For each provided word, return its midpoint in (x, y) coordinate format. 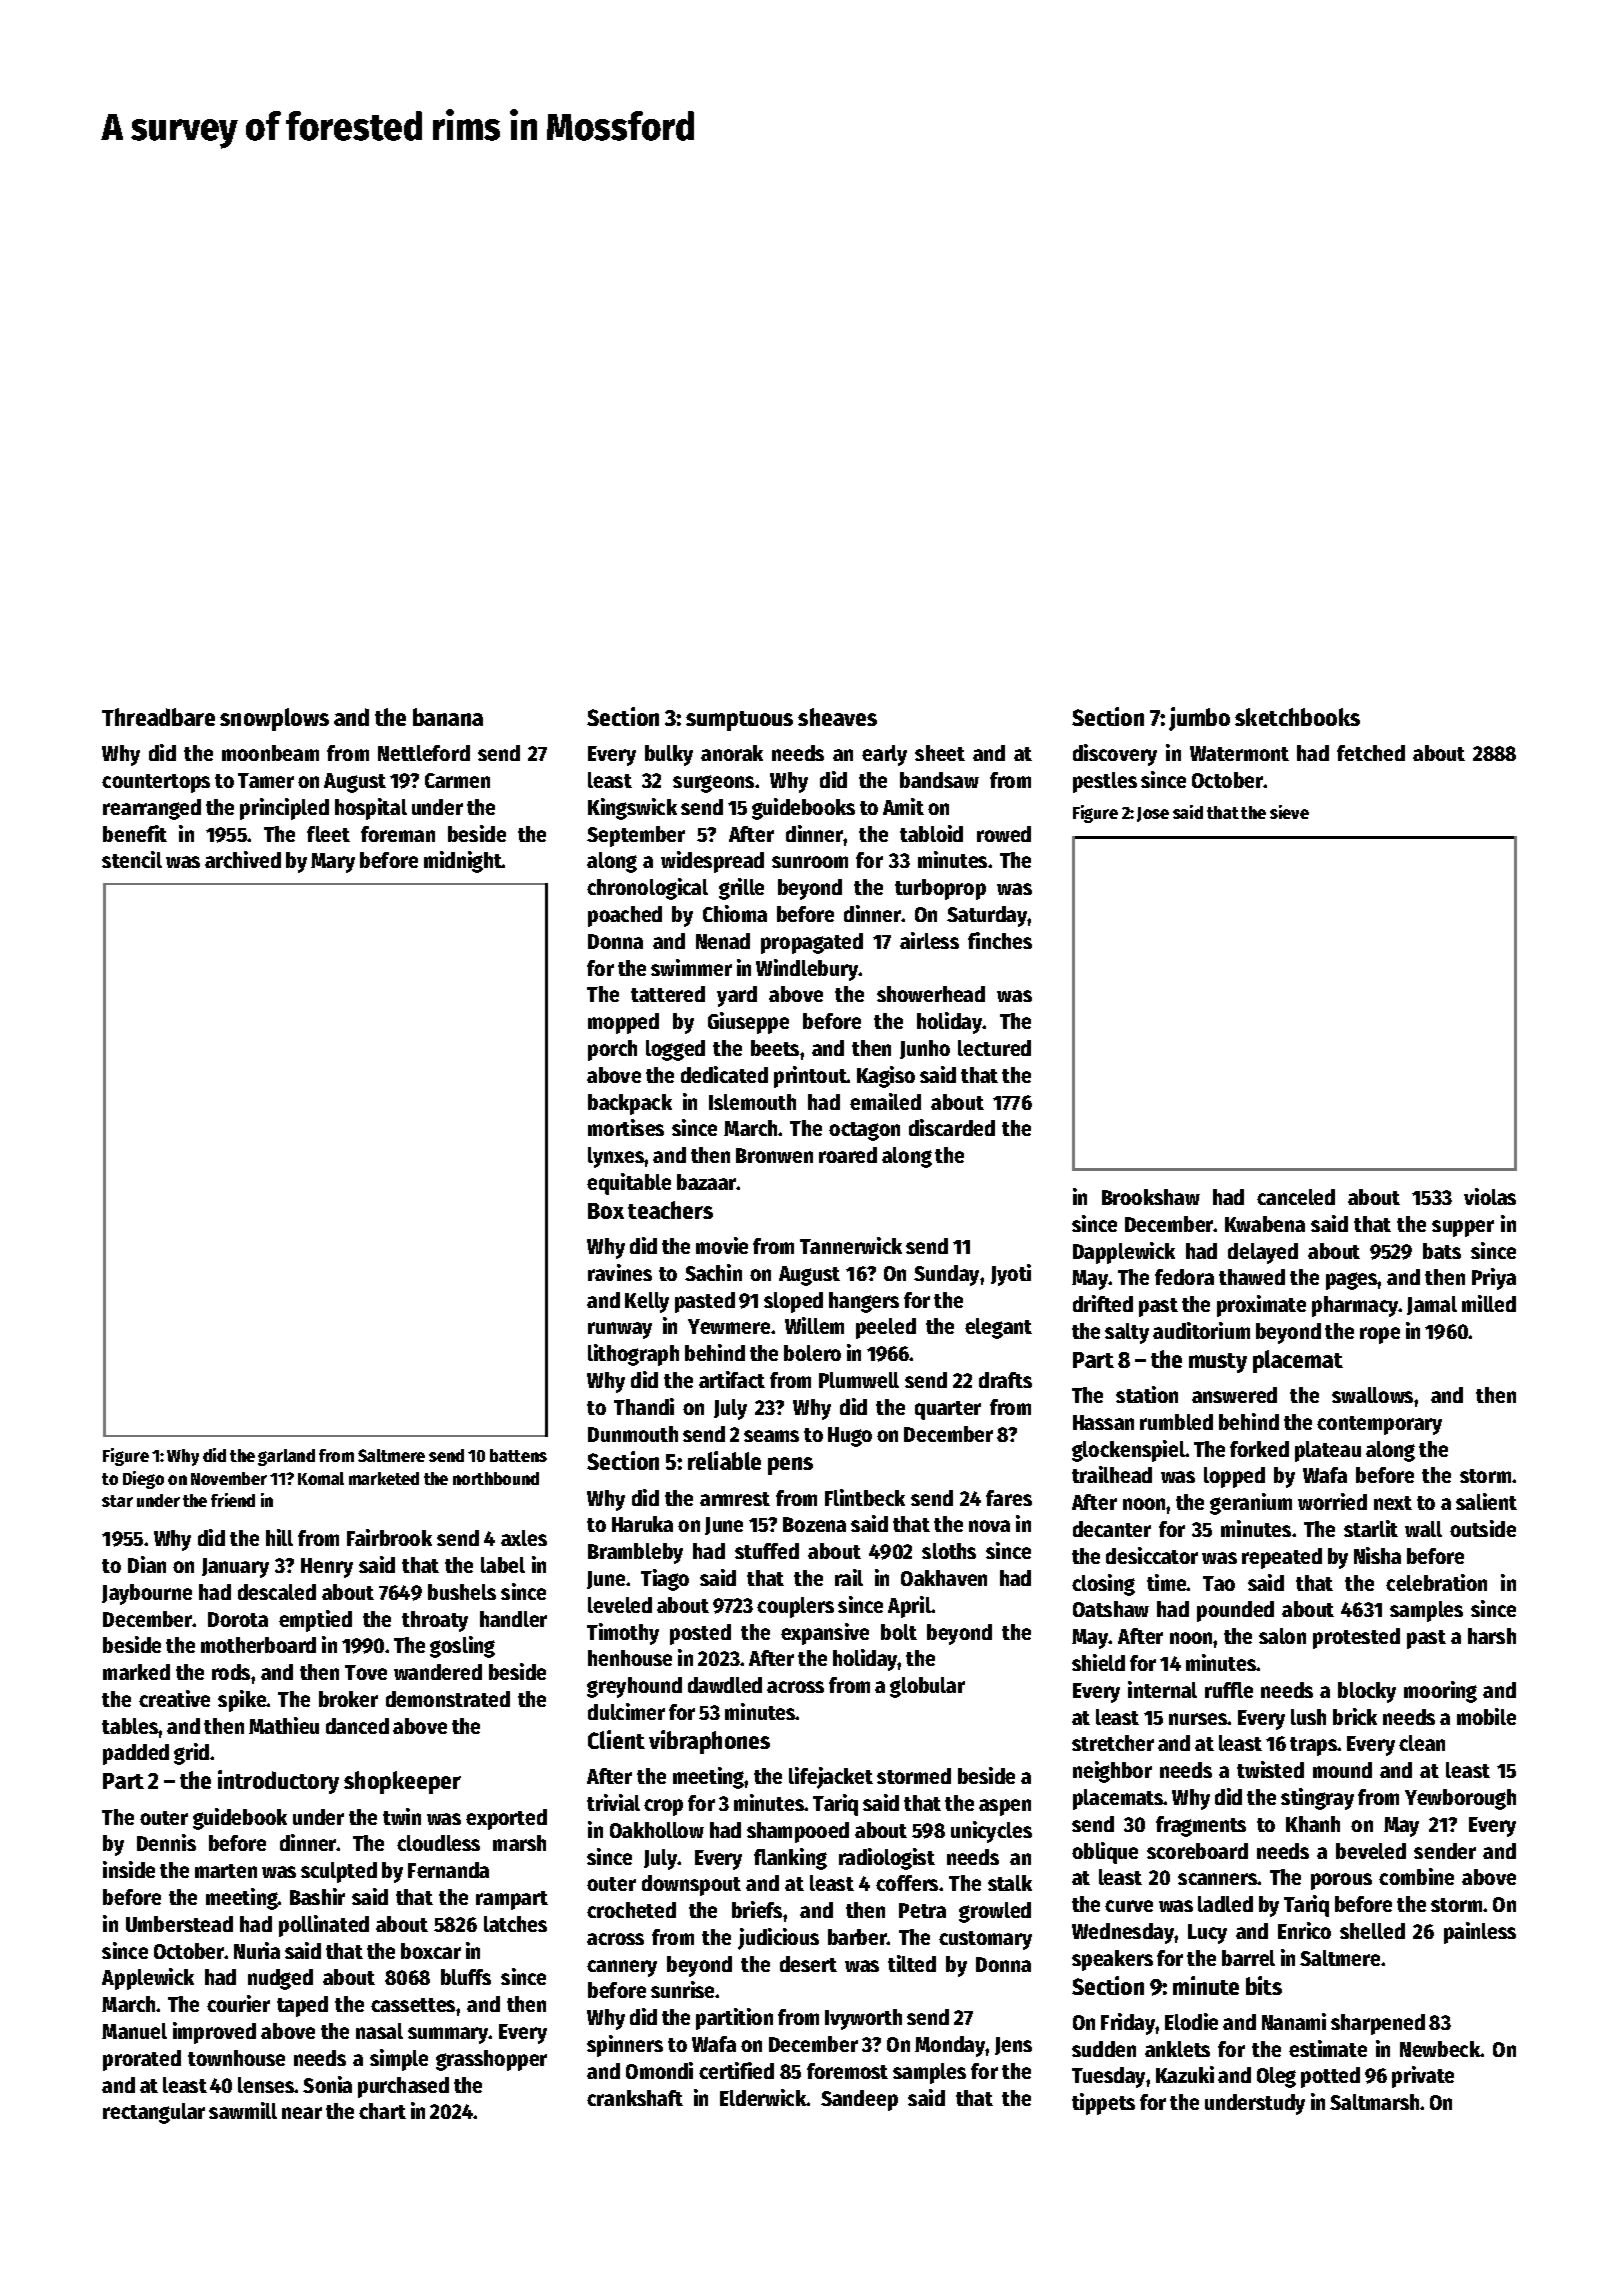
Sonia (327, 2084)
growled (995, 1912)
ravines (620, 1272)
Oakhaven (944, 1578)
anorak (732, 753)
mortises (626, 1127)
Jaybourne (147, 1594)
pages (1352, 1281)
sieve (1289, 812)
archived (243, 859)
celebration (1436, 1582)
